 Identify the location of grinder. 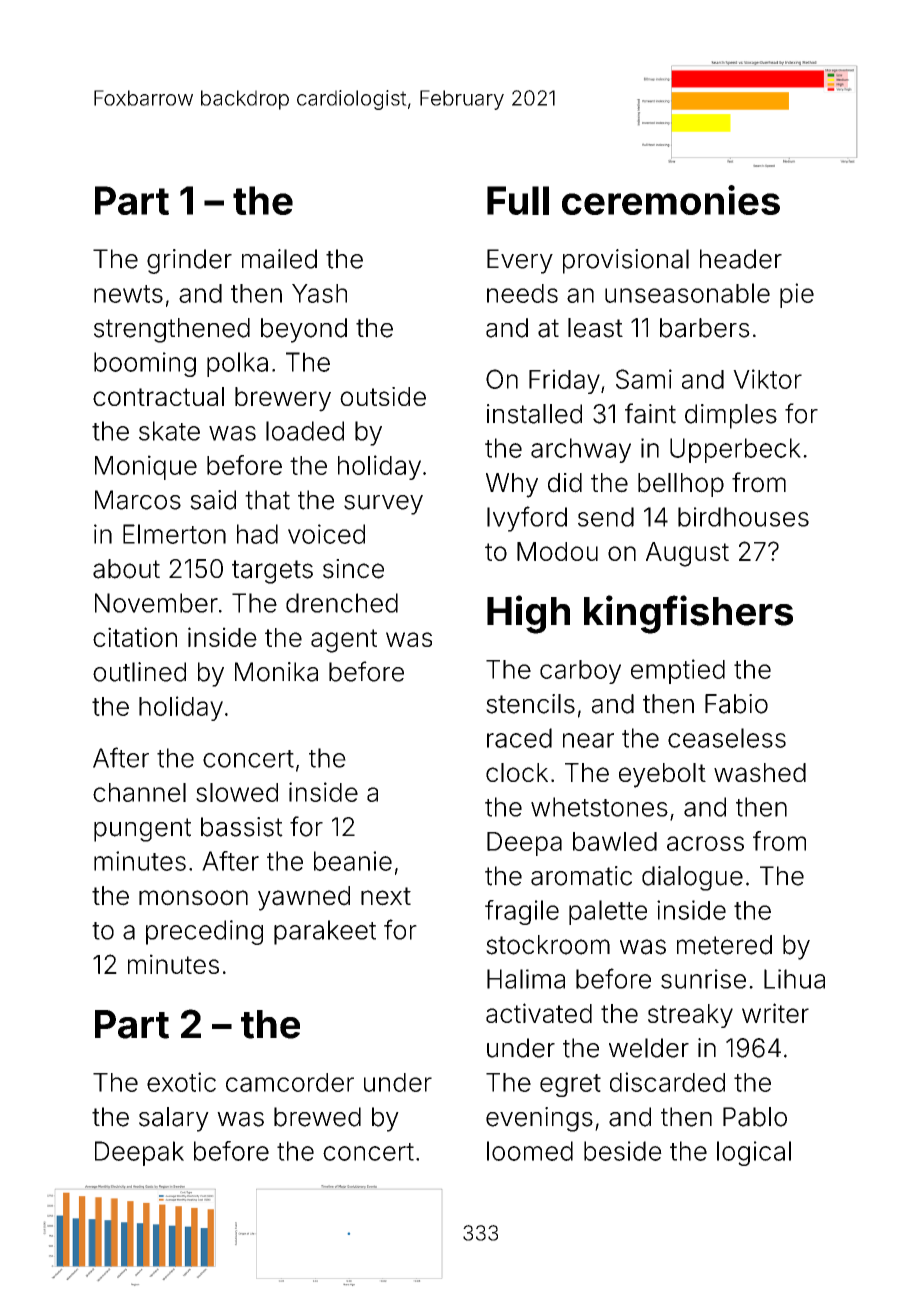
(189, 261).
